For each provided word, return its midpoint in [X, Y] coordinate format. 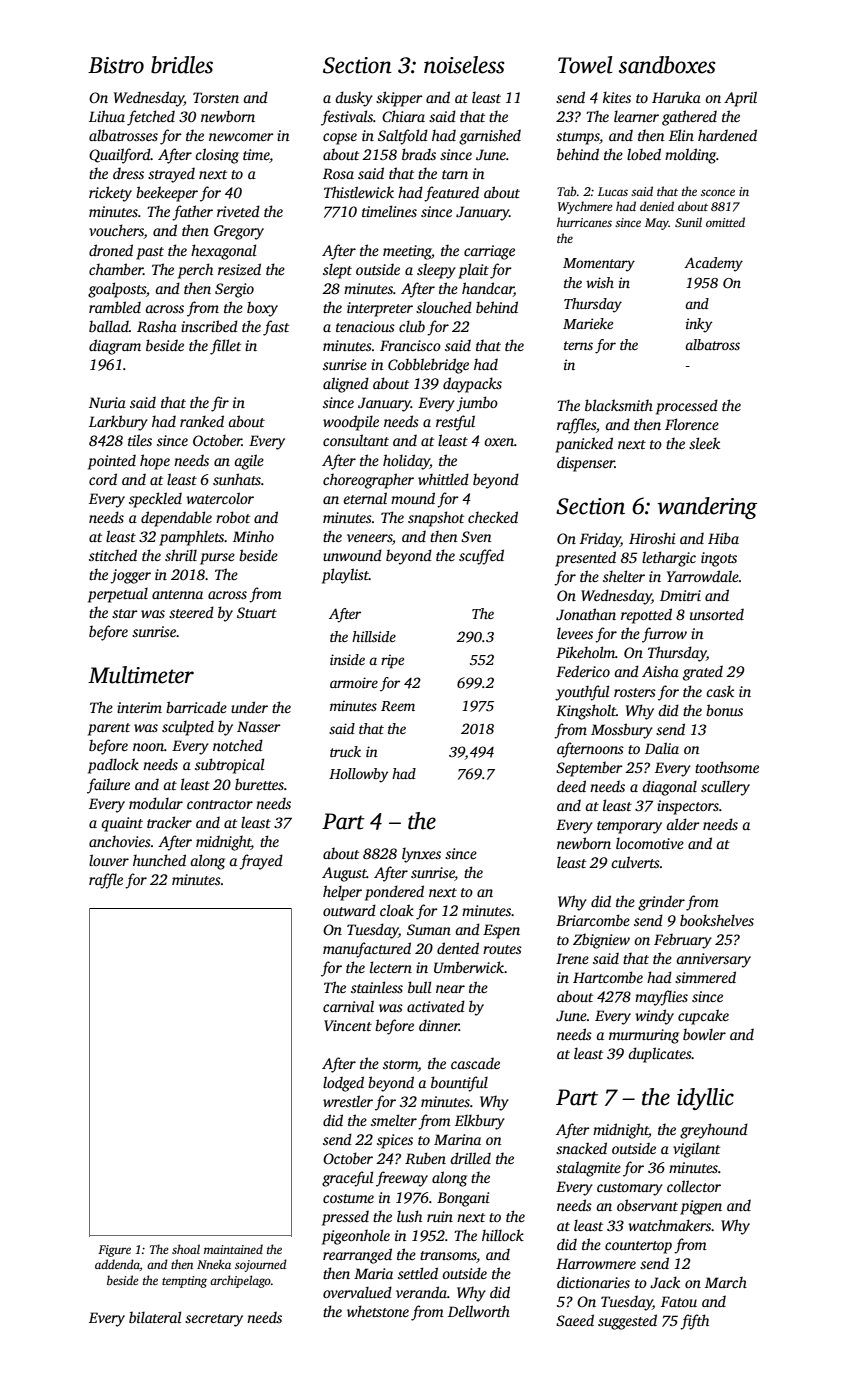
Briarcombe [593, 920]
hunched [159, 860]
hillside [374, 636]
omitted [725, 222]
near [450, 989]
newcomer [241, 137]
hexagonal [223, 252]
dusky [354, 99]
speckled [155, 500]
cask [720, 691]
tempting [184, 1282]
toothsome [727, 767]
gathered [689, 118]
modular [156, 803]
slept [337, 271]
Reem [398, 706]
